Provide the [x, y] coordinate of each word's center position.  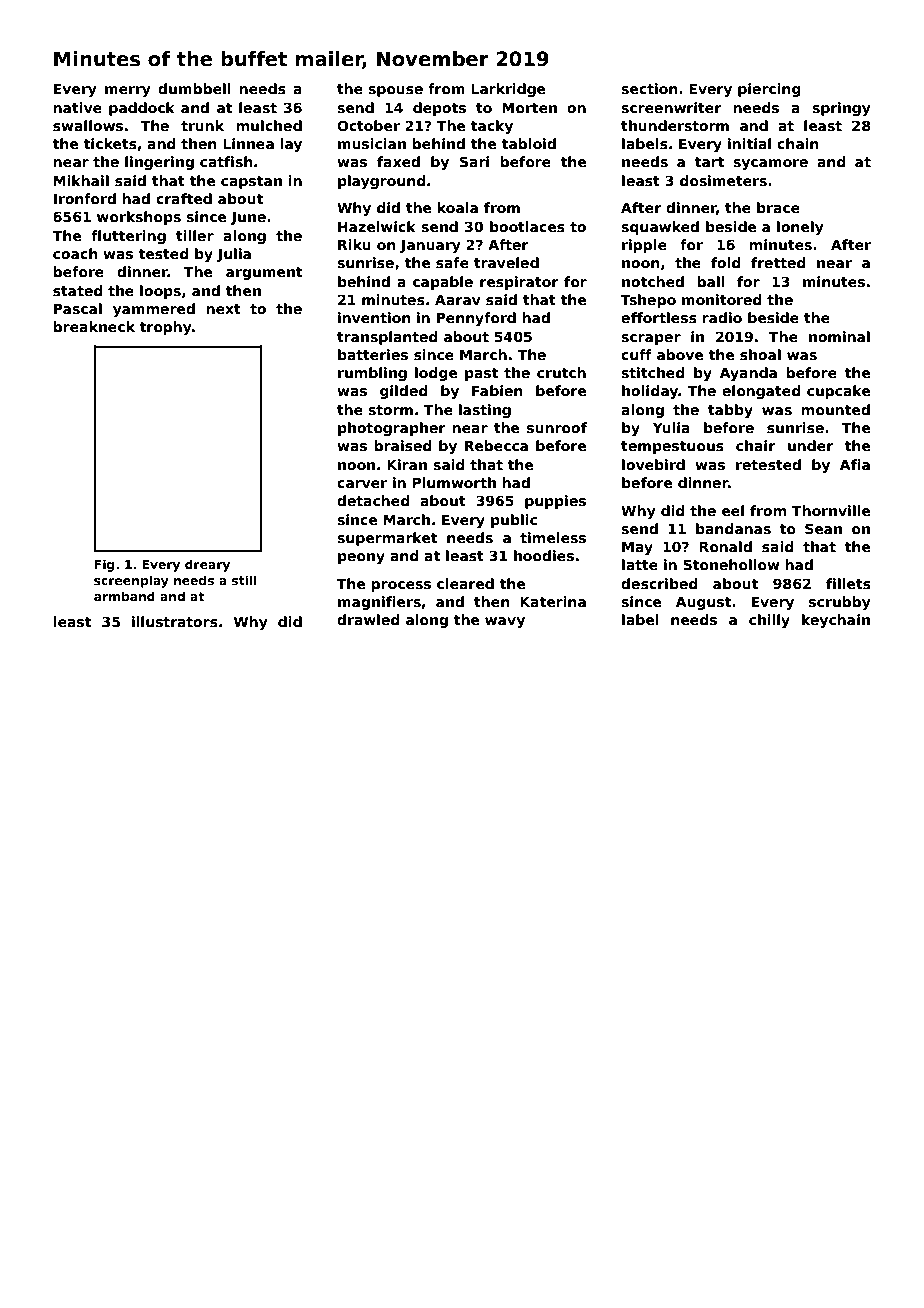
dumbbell [194, 88]
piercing [769, 90]
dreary [207, 565]
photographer [392, 429]
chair [756, 445]
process [401, 586]
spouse [395, 91]
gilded [404, 392]
